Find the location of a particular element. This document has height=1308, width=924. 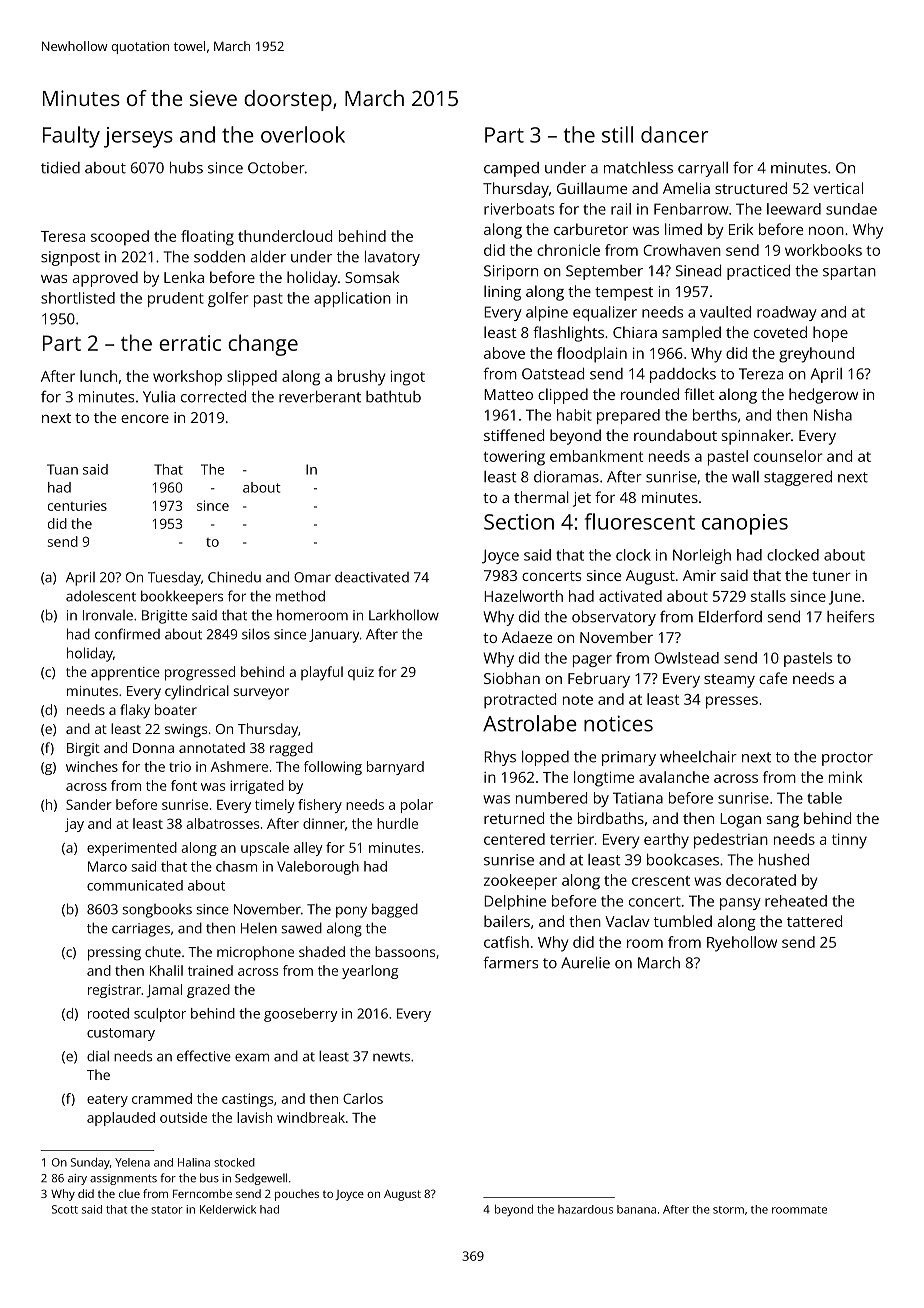

registrar is located at coordinates (114, 991).
